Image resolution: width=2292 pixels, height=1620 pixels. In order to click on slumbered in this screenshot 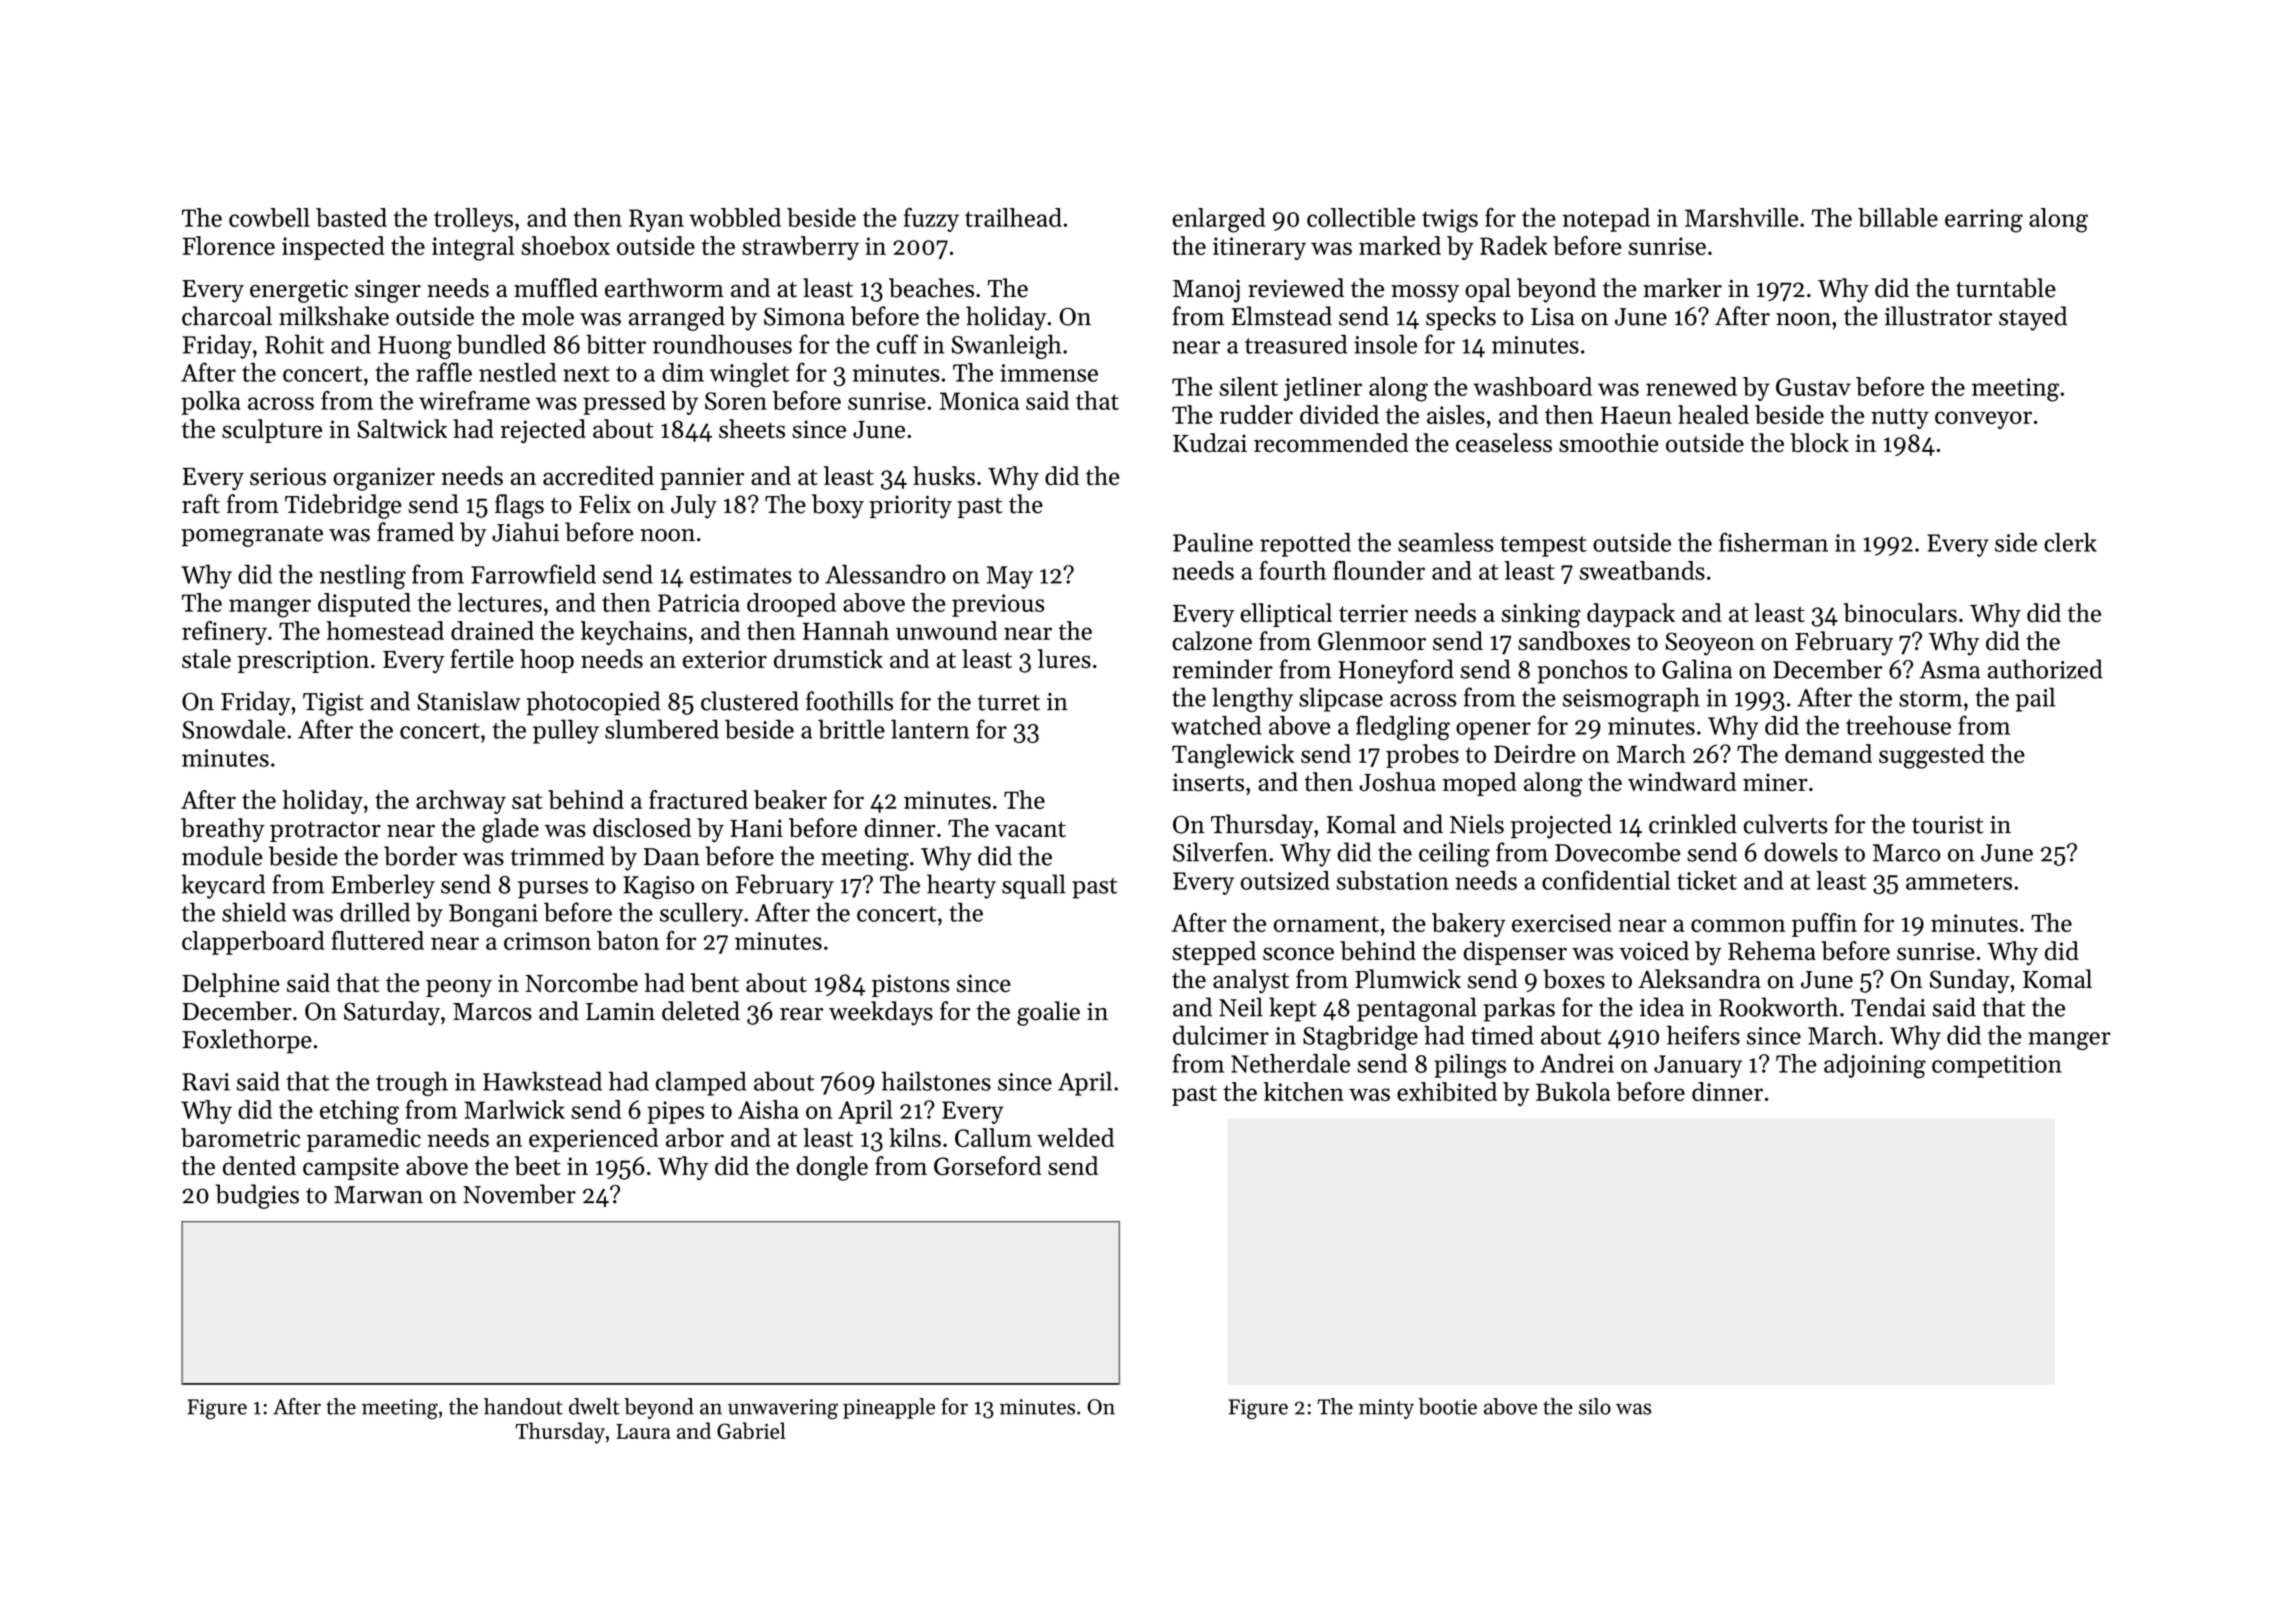, I will do `click(662, 729)`.
